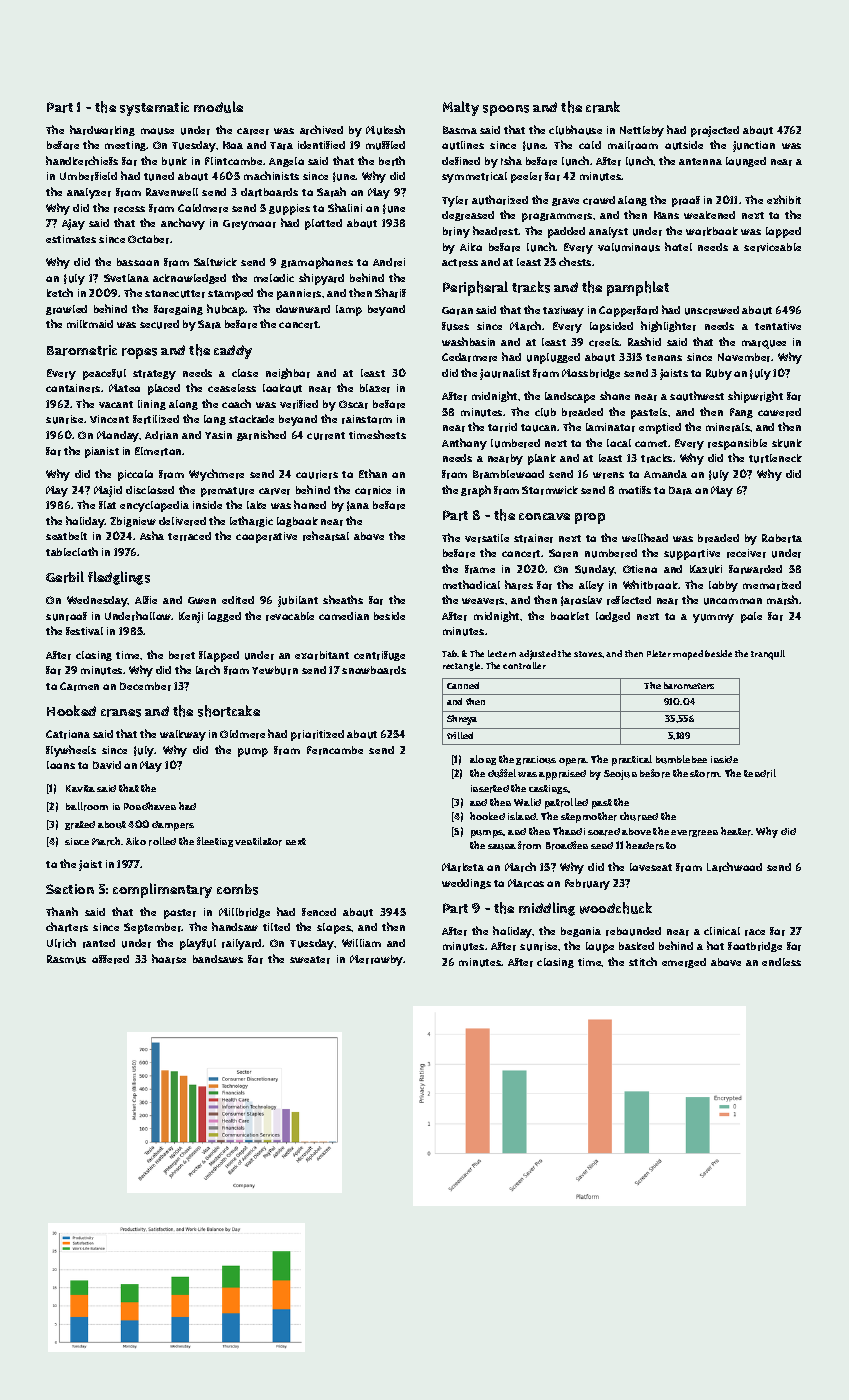 This screenshot has height=1400, width=849. Describe the element at coordinates (603, 107) in the screenshot. I see `crank` at that location.
